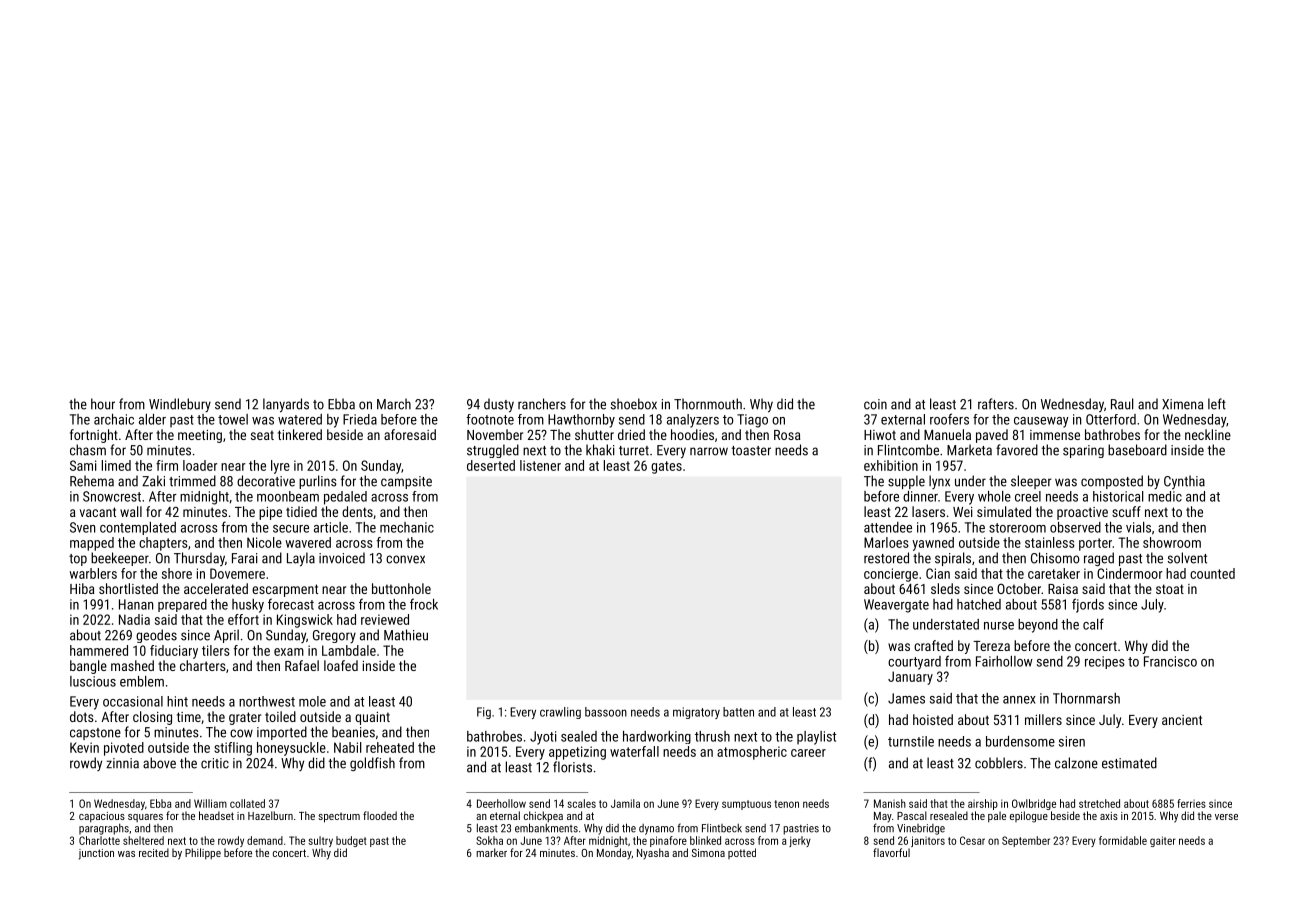 The height and width of the page is (924, 1308). Describe the element at coordinates (816, 738) in the page. I see `playlist` at that location.
